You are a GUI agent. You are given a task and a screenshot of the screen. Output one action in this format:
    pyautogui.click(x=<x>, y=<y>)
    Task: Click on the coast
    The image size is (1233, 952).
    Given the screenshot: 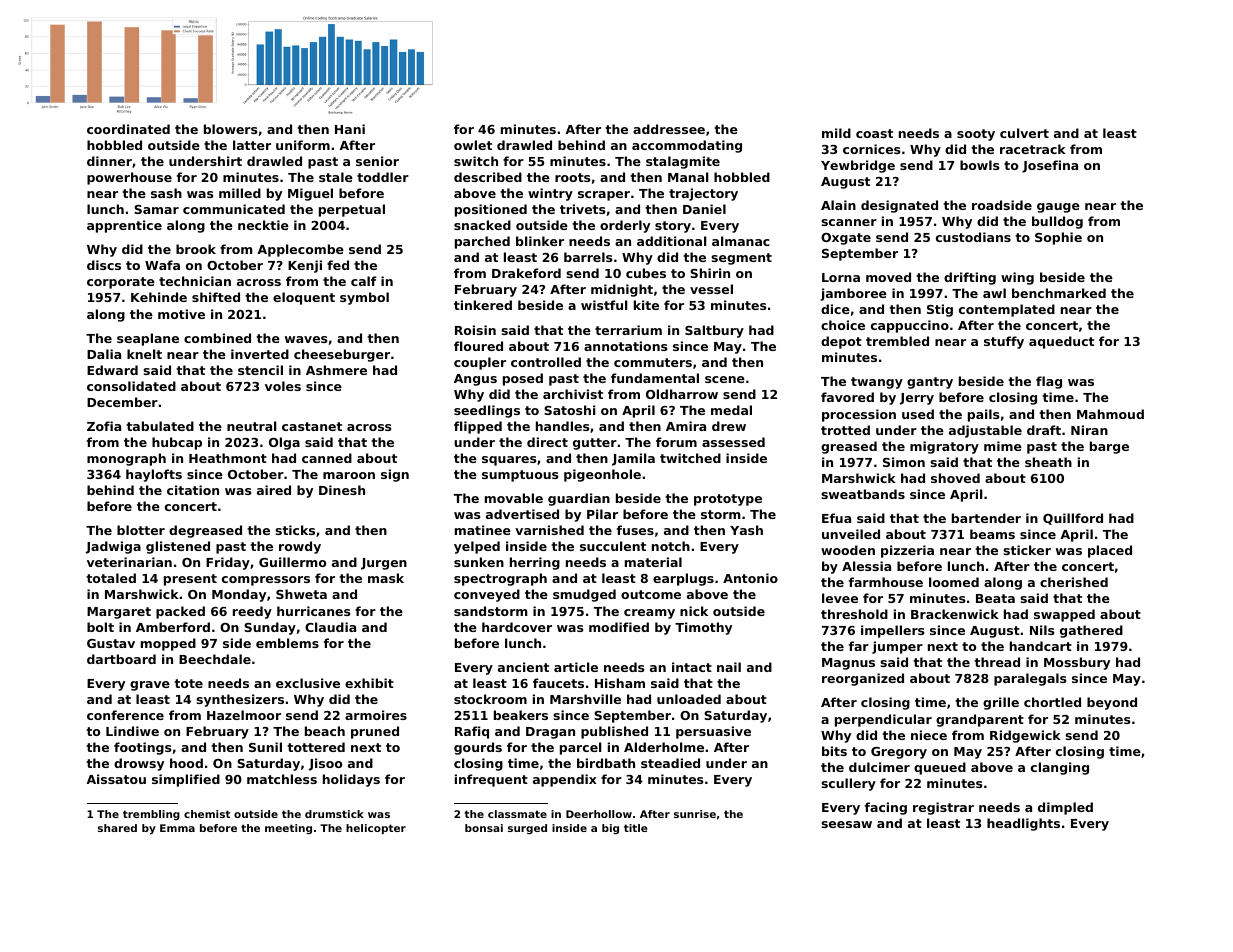 What is the action you would take?
    pyautogui.click(x=874, y=133)
